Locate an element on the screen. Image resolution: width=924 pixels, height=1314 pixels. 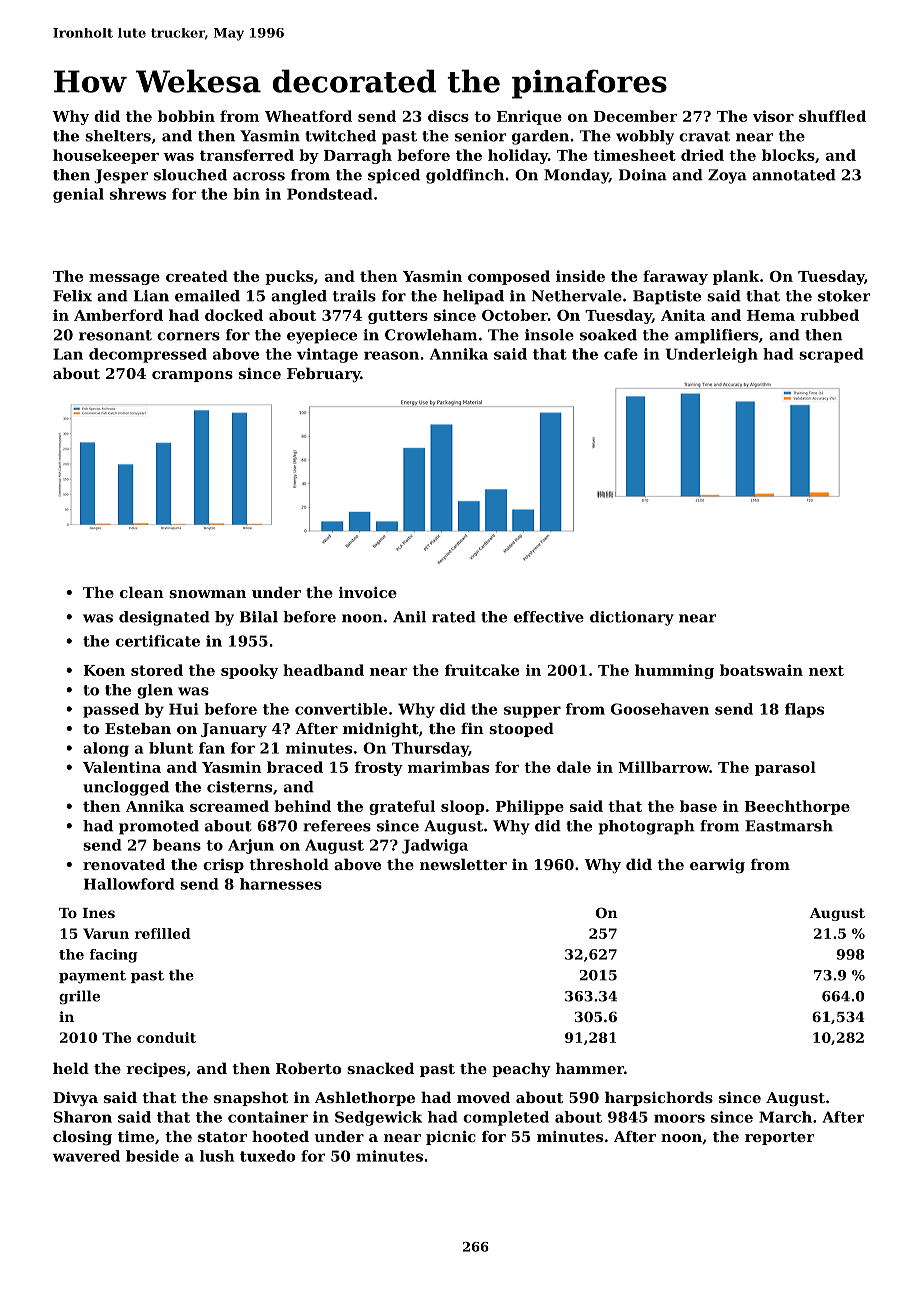
supper is located at coordinates (532, 712).
